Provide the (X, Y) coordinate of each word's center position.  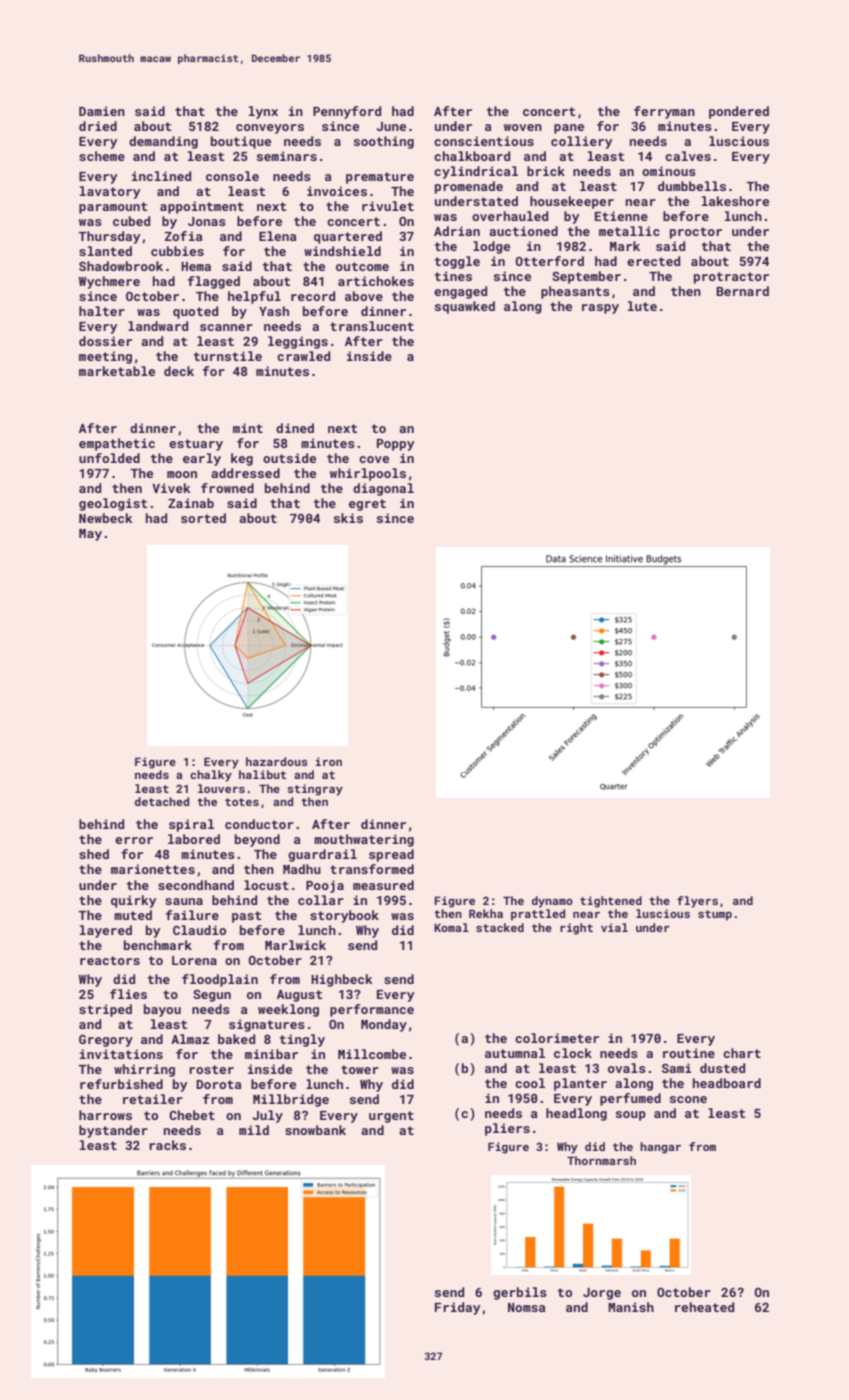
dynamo (552, 902)
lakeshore (735, 201)
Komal (451, 927)
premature (380, 178)
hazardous (277, 761)
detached (162, 801)
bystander (113, 1131)
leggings (298, 342)
